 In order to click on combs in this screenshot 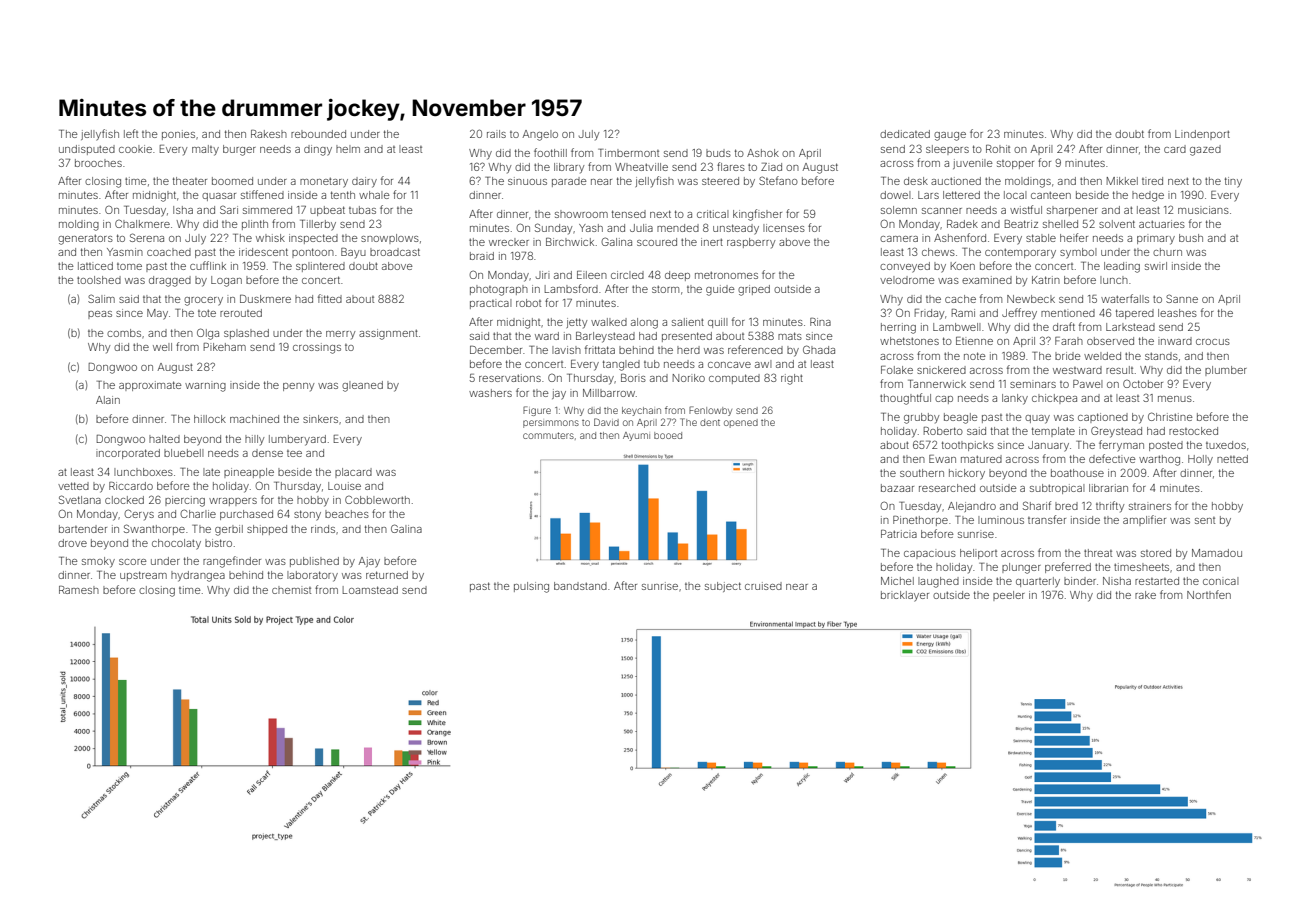, I will do `click(124, 333)`.
